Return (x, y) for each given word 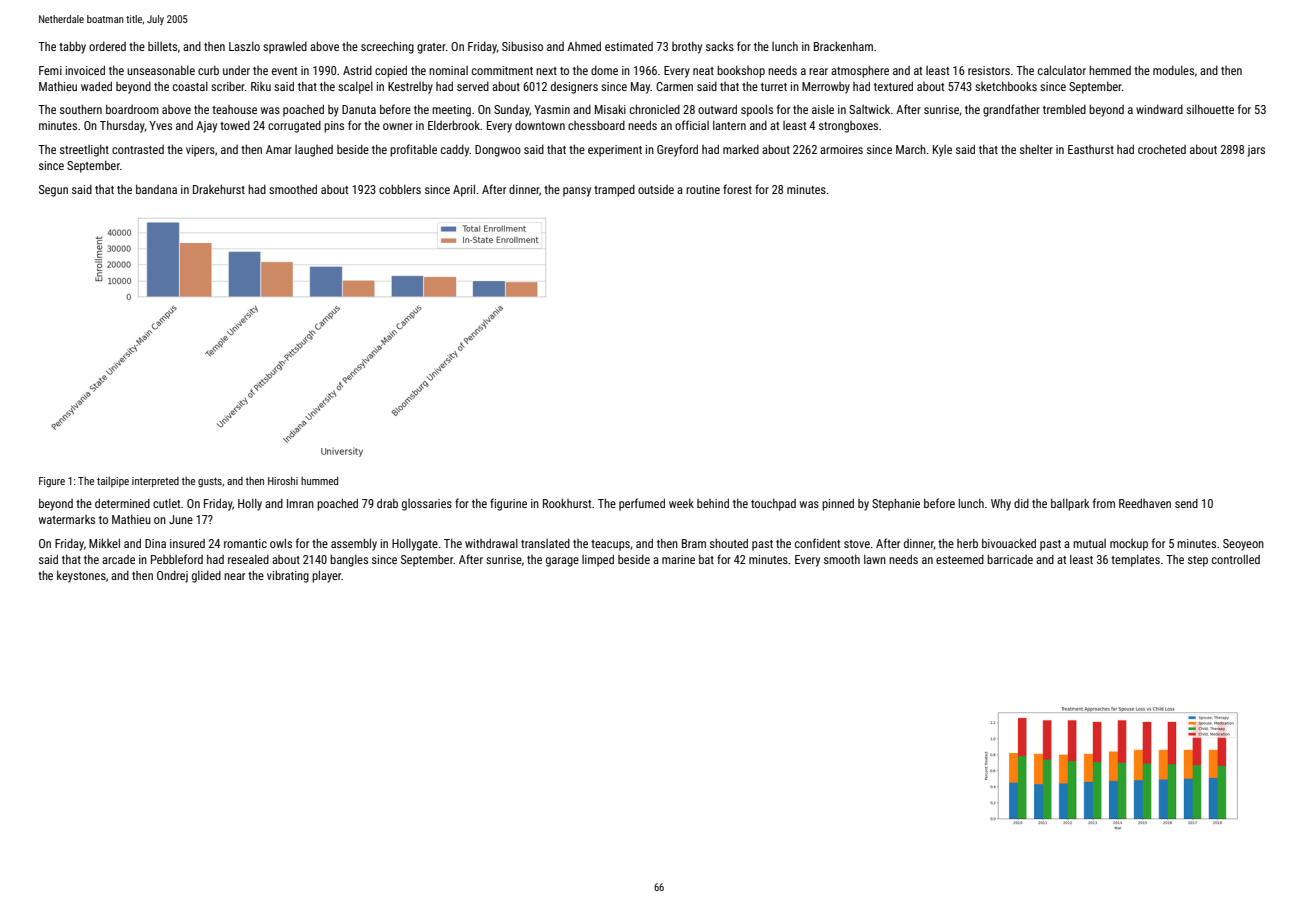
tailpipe (113, 482)
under (236, 70)
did (1021, 503)
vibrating (288, 576)
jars (1256, 151)
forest (737, 189)
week (681, 503)
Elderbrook (454, 125)
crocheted (1162, 149)
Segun (53, 191)
